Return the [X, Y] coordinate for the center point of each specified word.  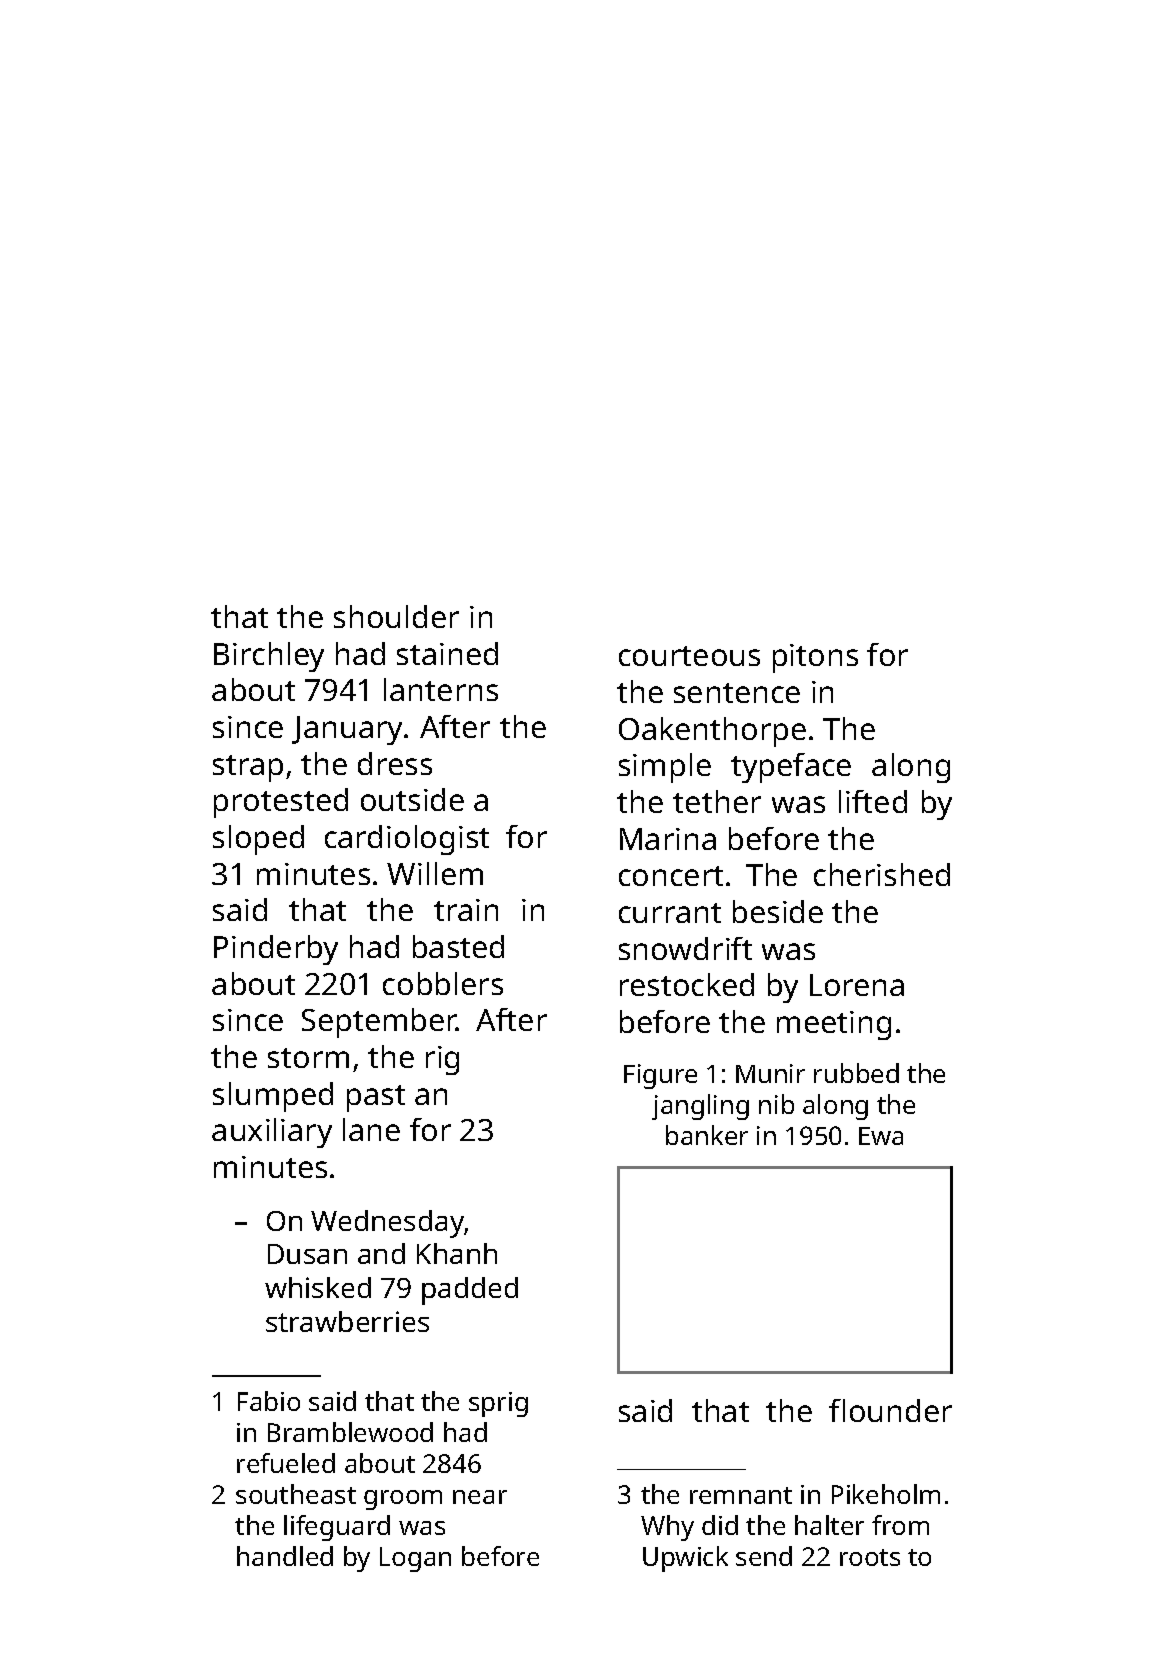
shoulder [396, 616]
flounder [890, 1410]
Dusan [307, 1254]
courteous [689, 656]
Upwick [685, 1559]
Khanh [457, 1253]
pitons [815, 658]
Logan [415, 1559]
